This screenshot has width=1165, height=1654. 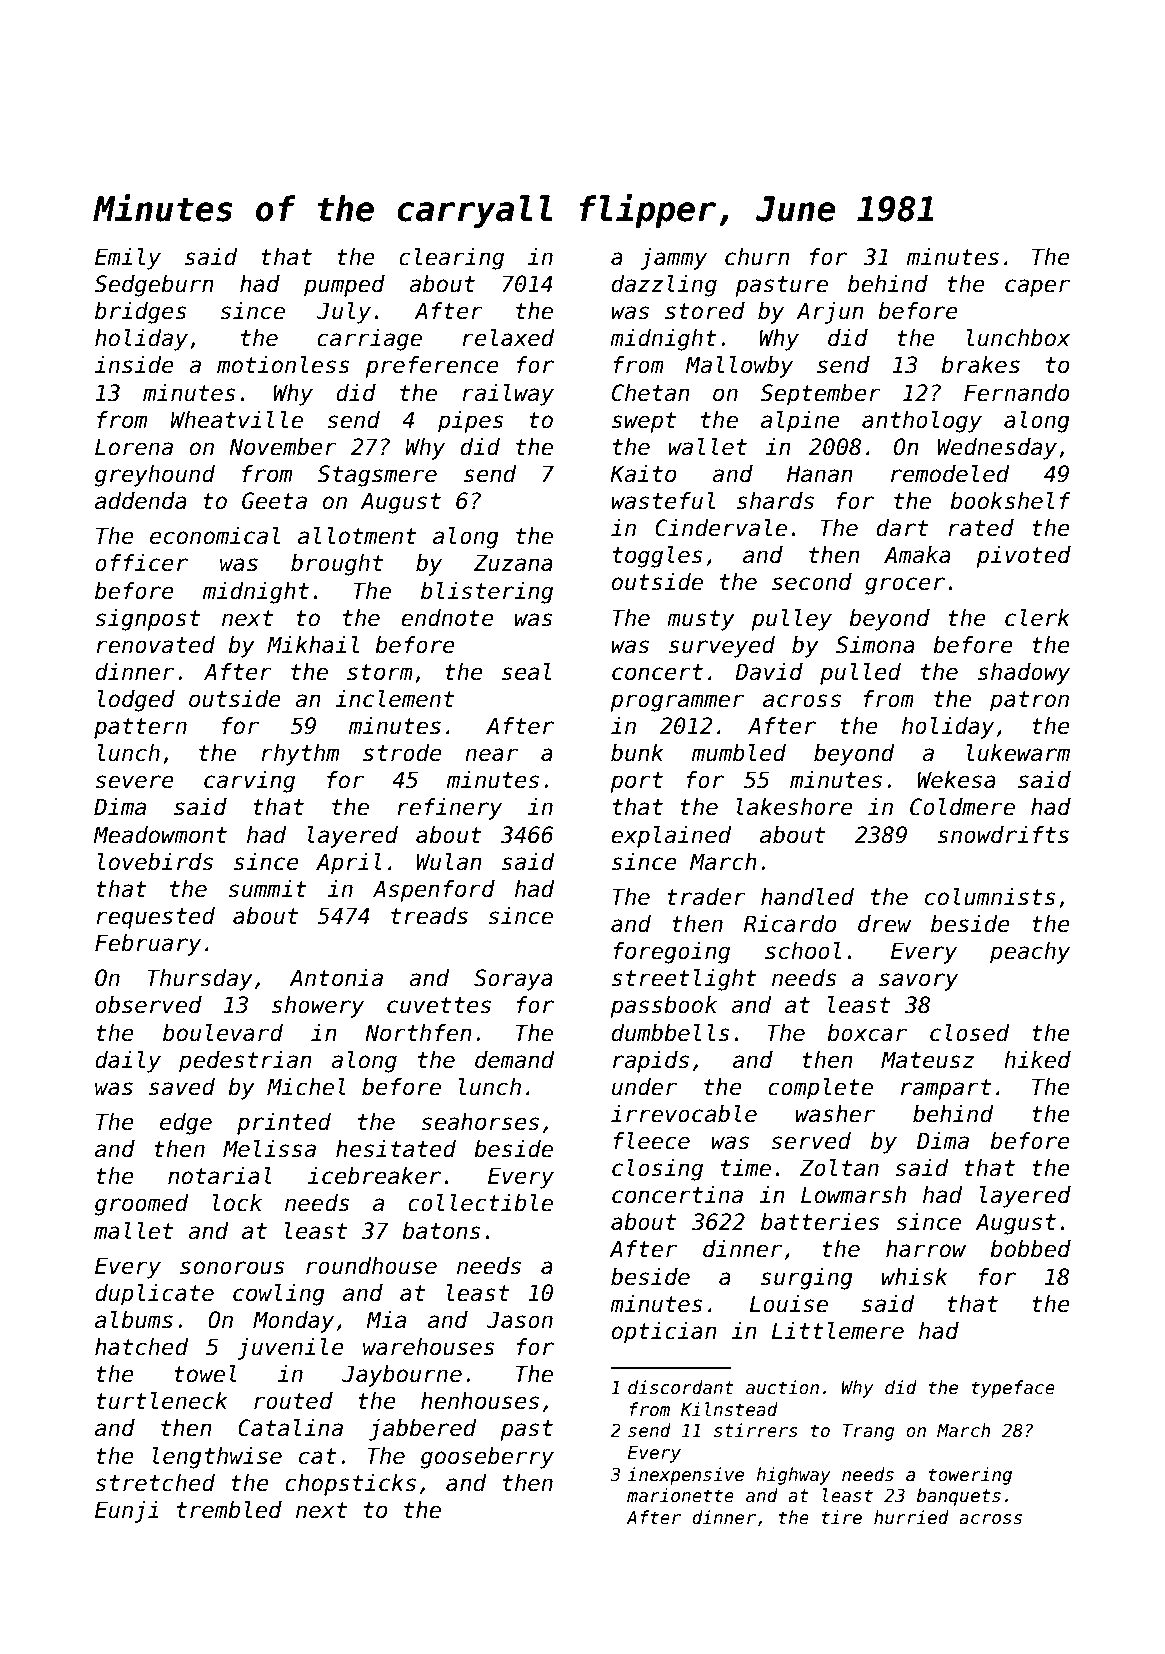 What do you see at coordinates (1030, 1249) in the screenshot?
I see `bobbed` at bounding box center [1030, 1249].
